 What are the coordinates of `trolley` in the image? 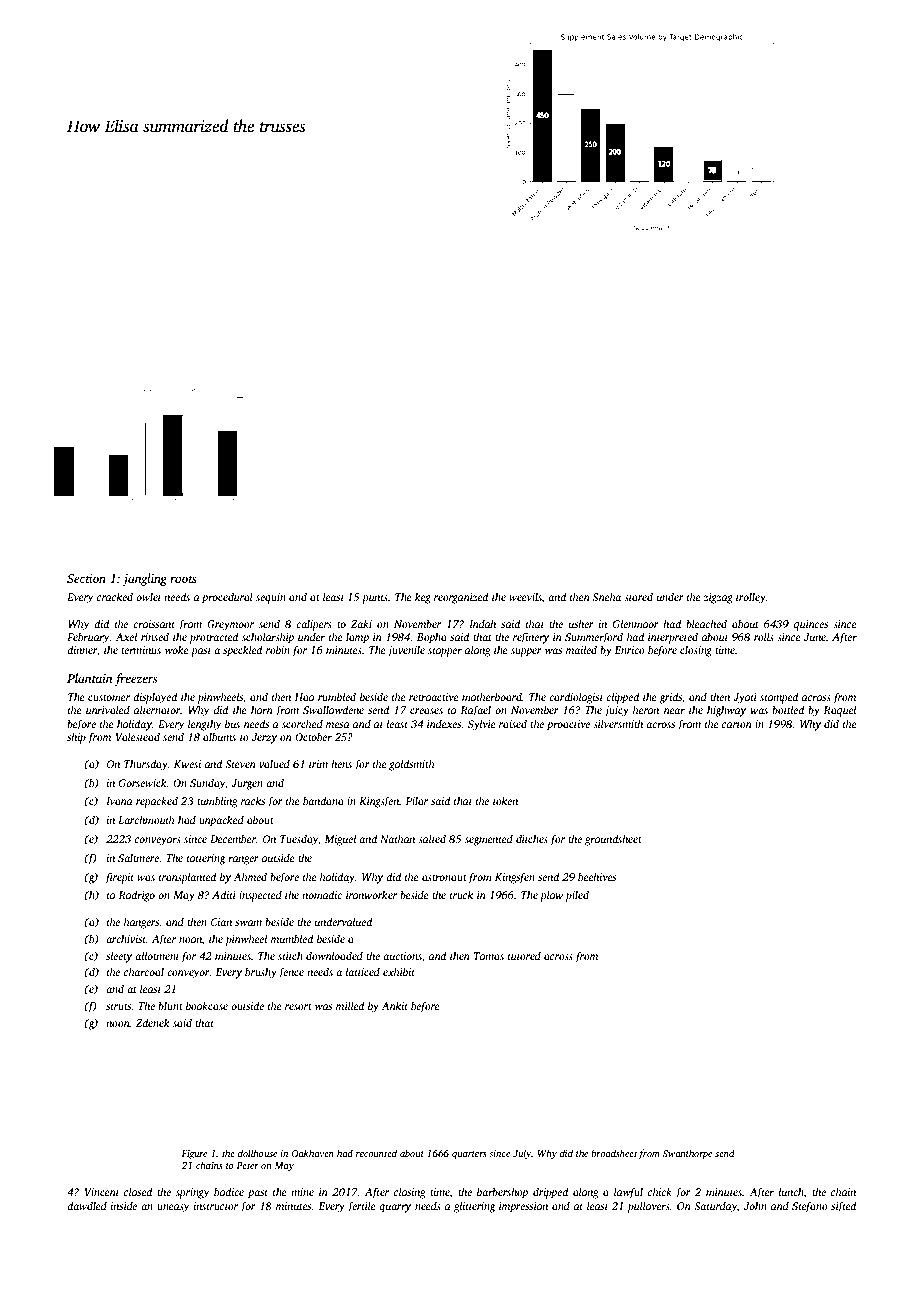 It's located at (751, 598).
